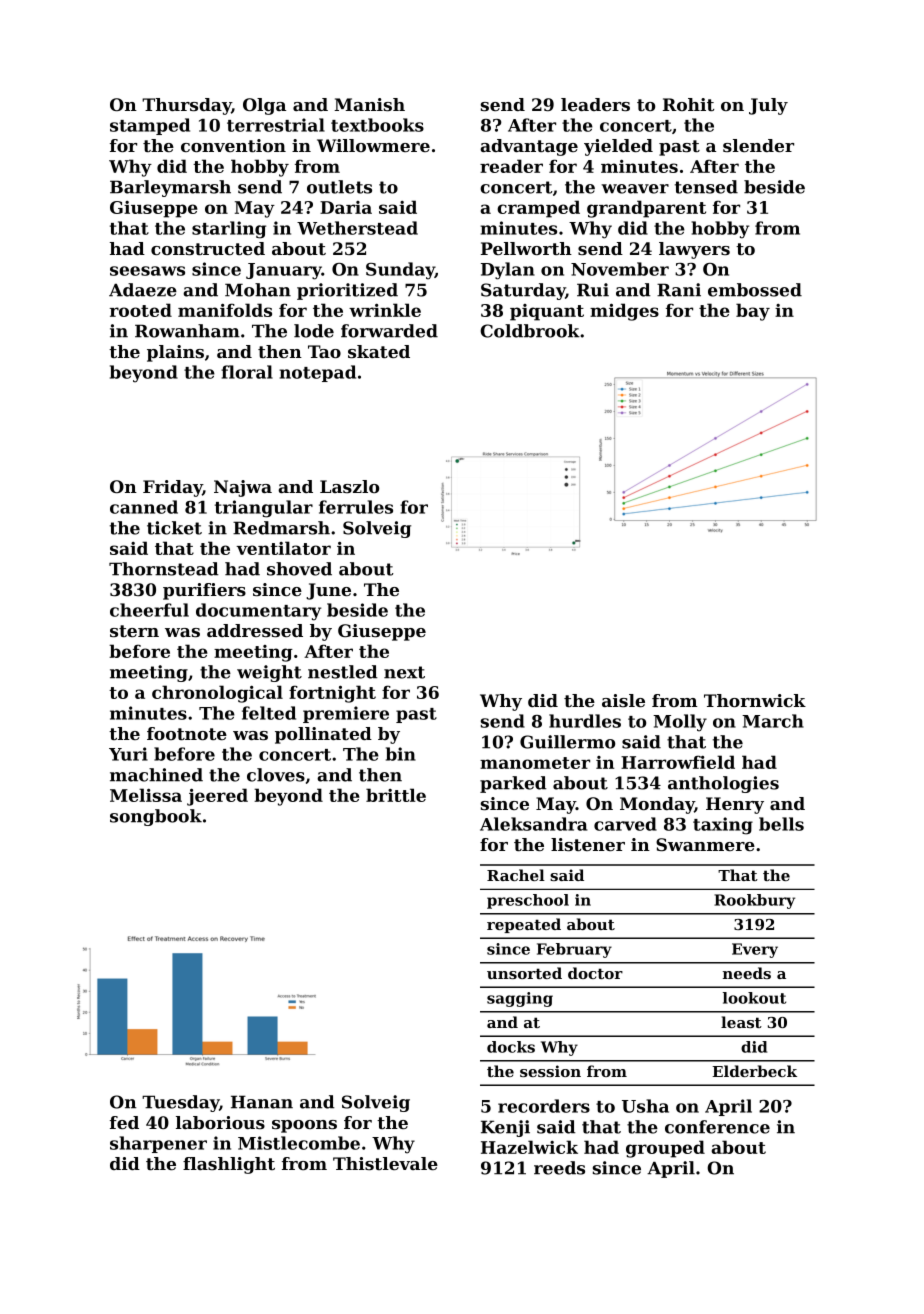 Image resolution: width=924 pixels, height=1314 pixels. I want to click on next, so click(404, 672).
